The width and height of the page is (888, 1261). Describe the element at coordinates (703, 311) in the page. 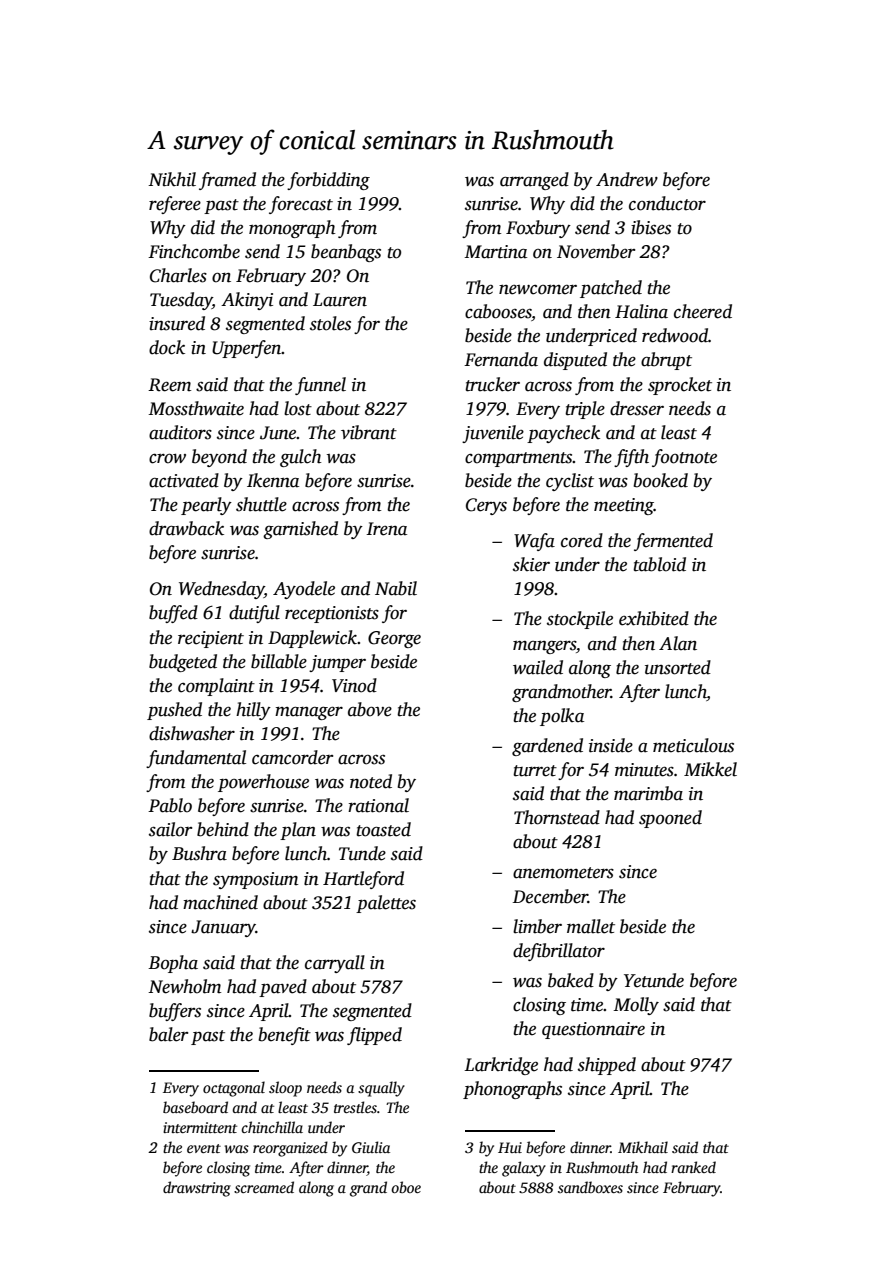

I see `cheered` at that location.
